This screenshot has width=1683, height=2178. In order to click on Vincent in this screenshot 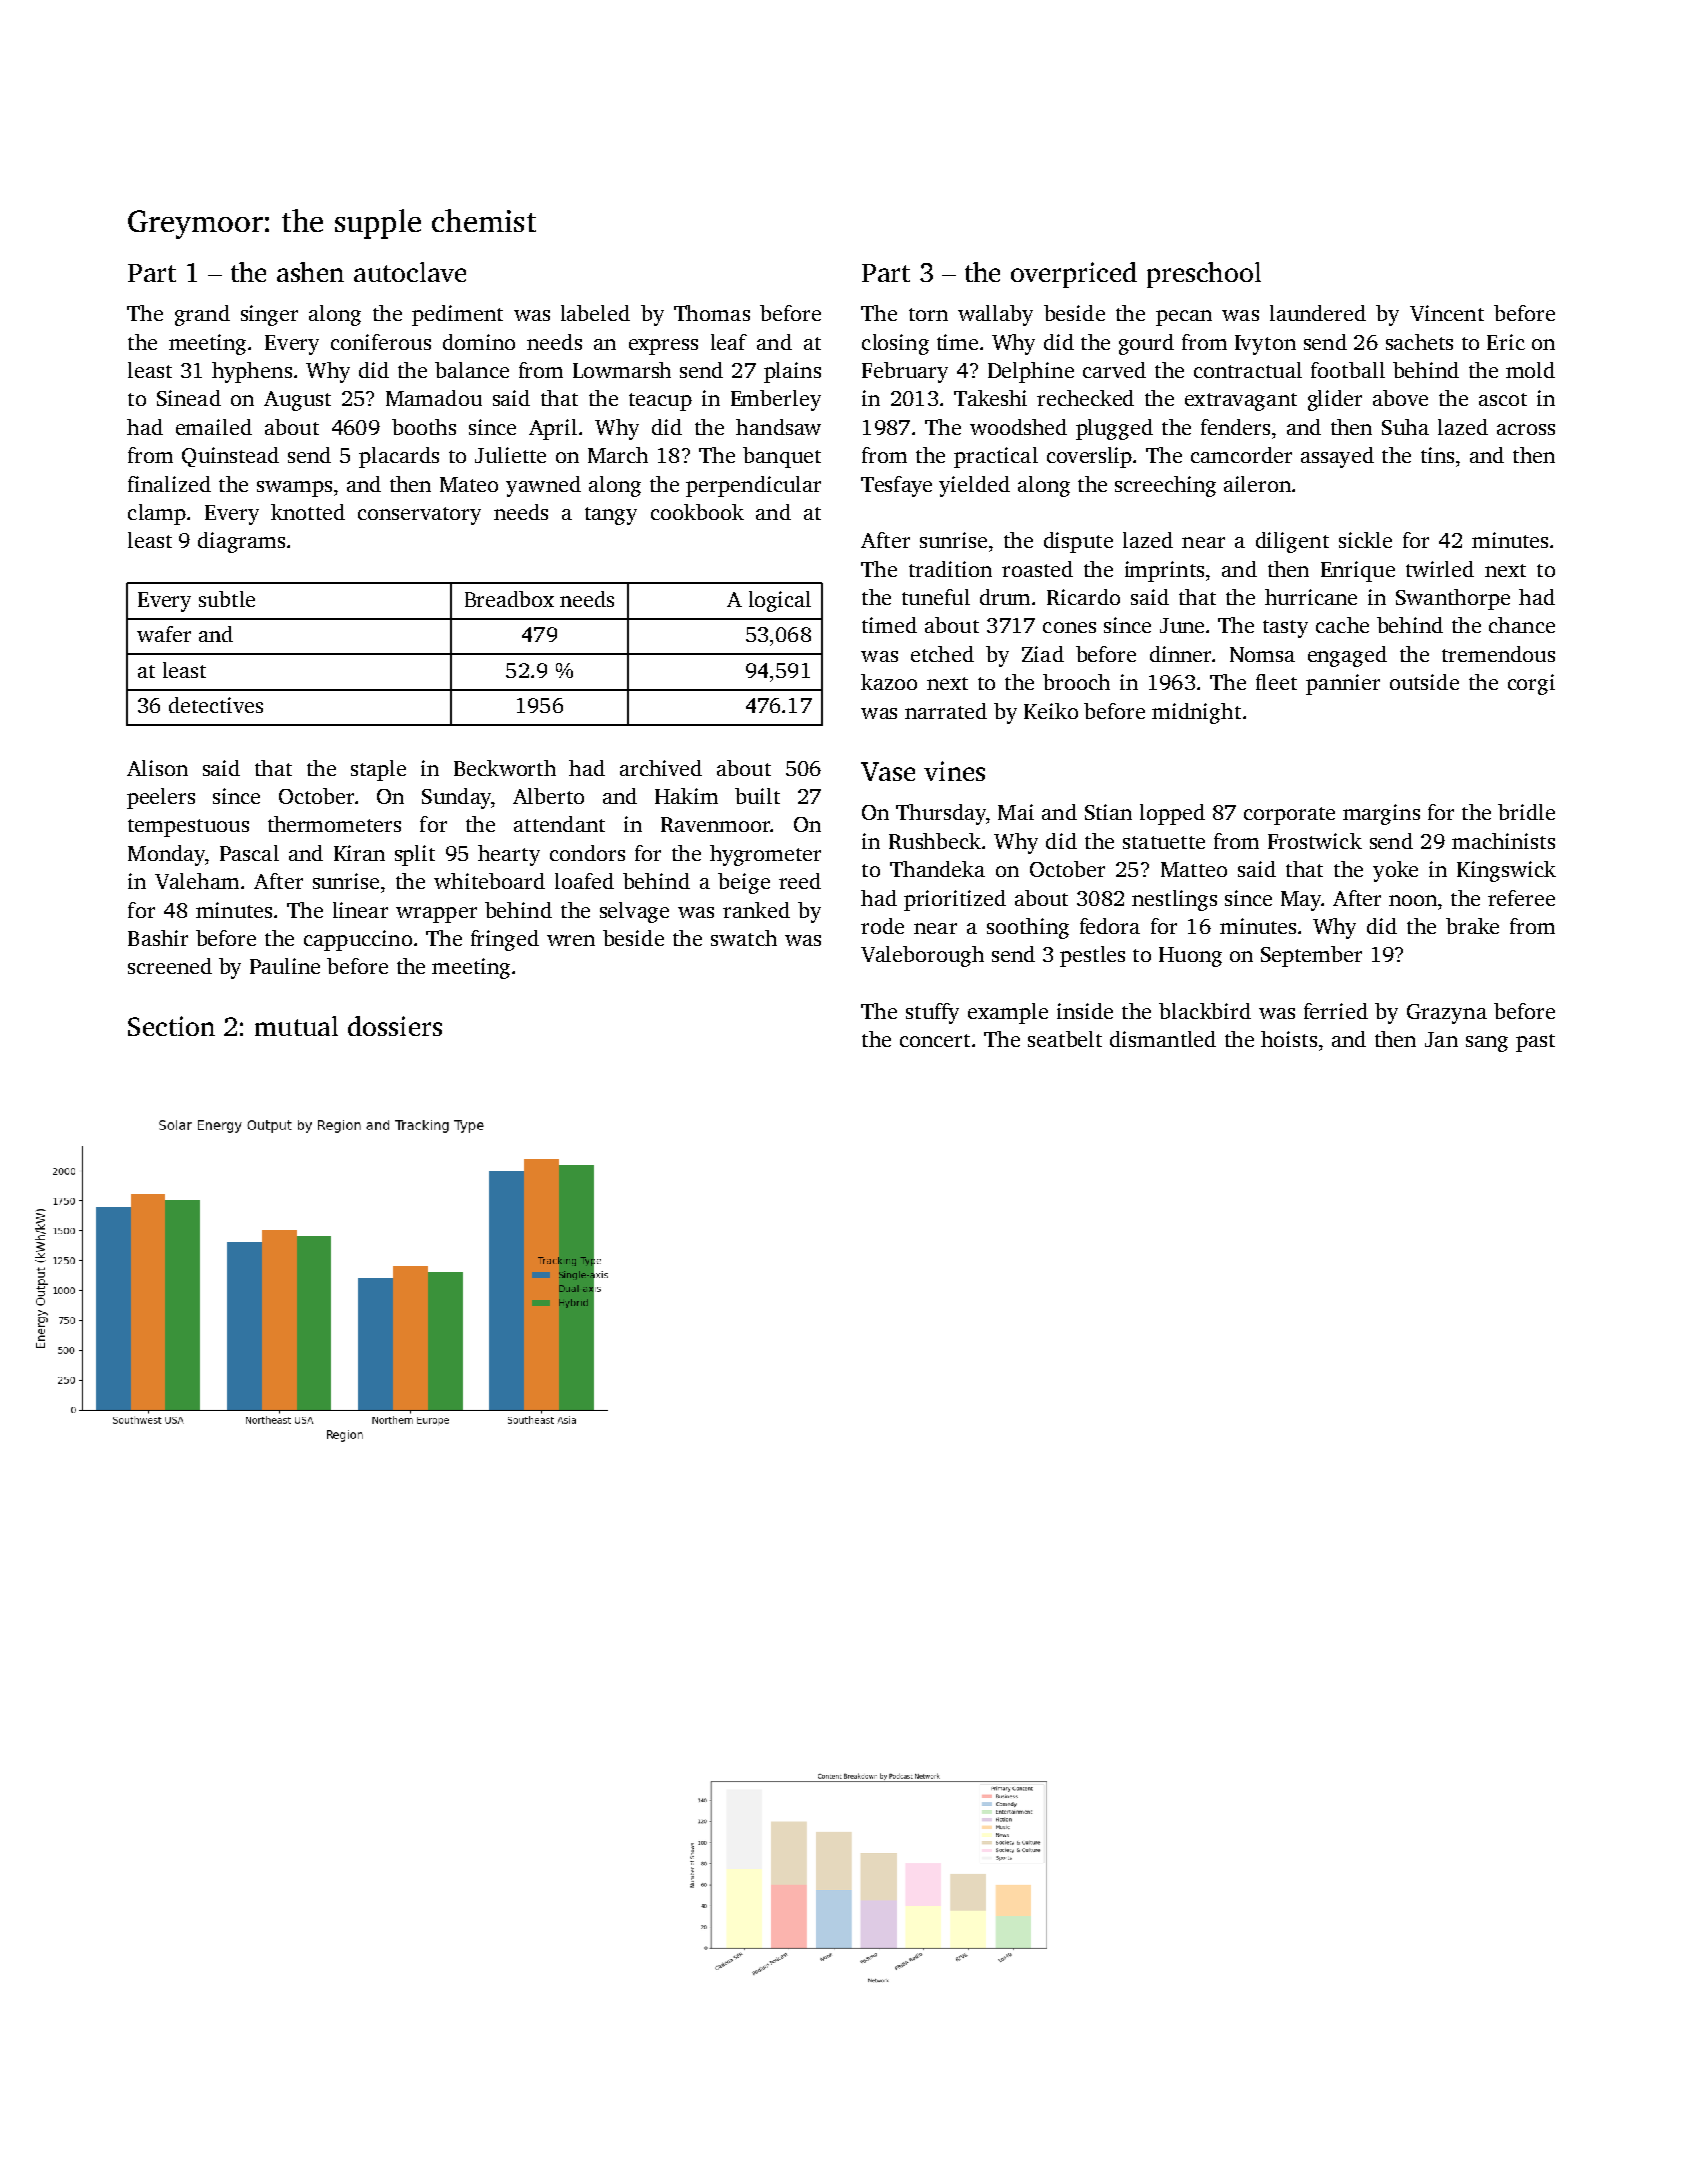, I will do `click(1447, 313)`.
